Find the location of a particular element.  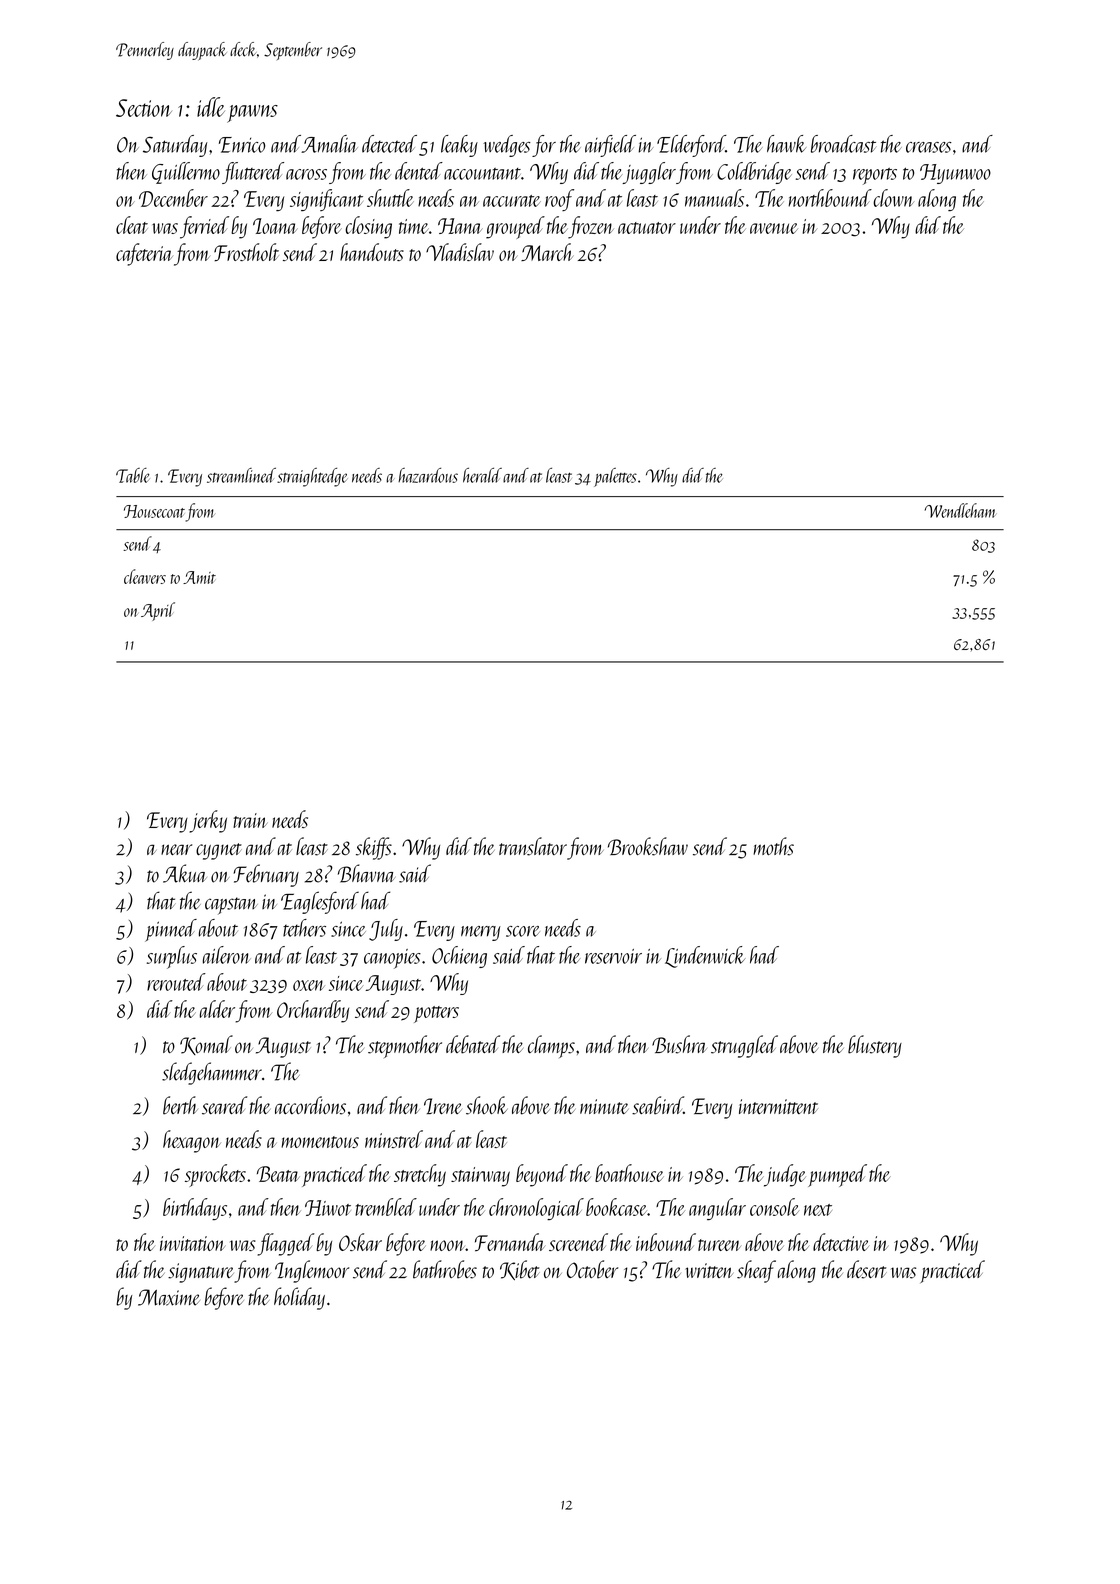

clown is located at coordinates (893, 198).
